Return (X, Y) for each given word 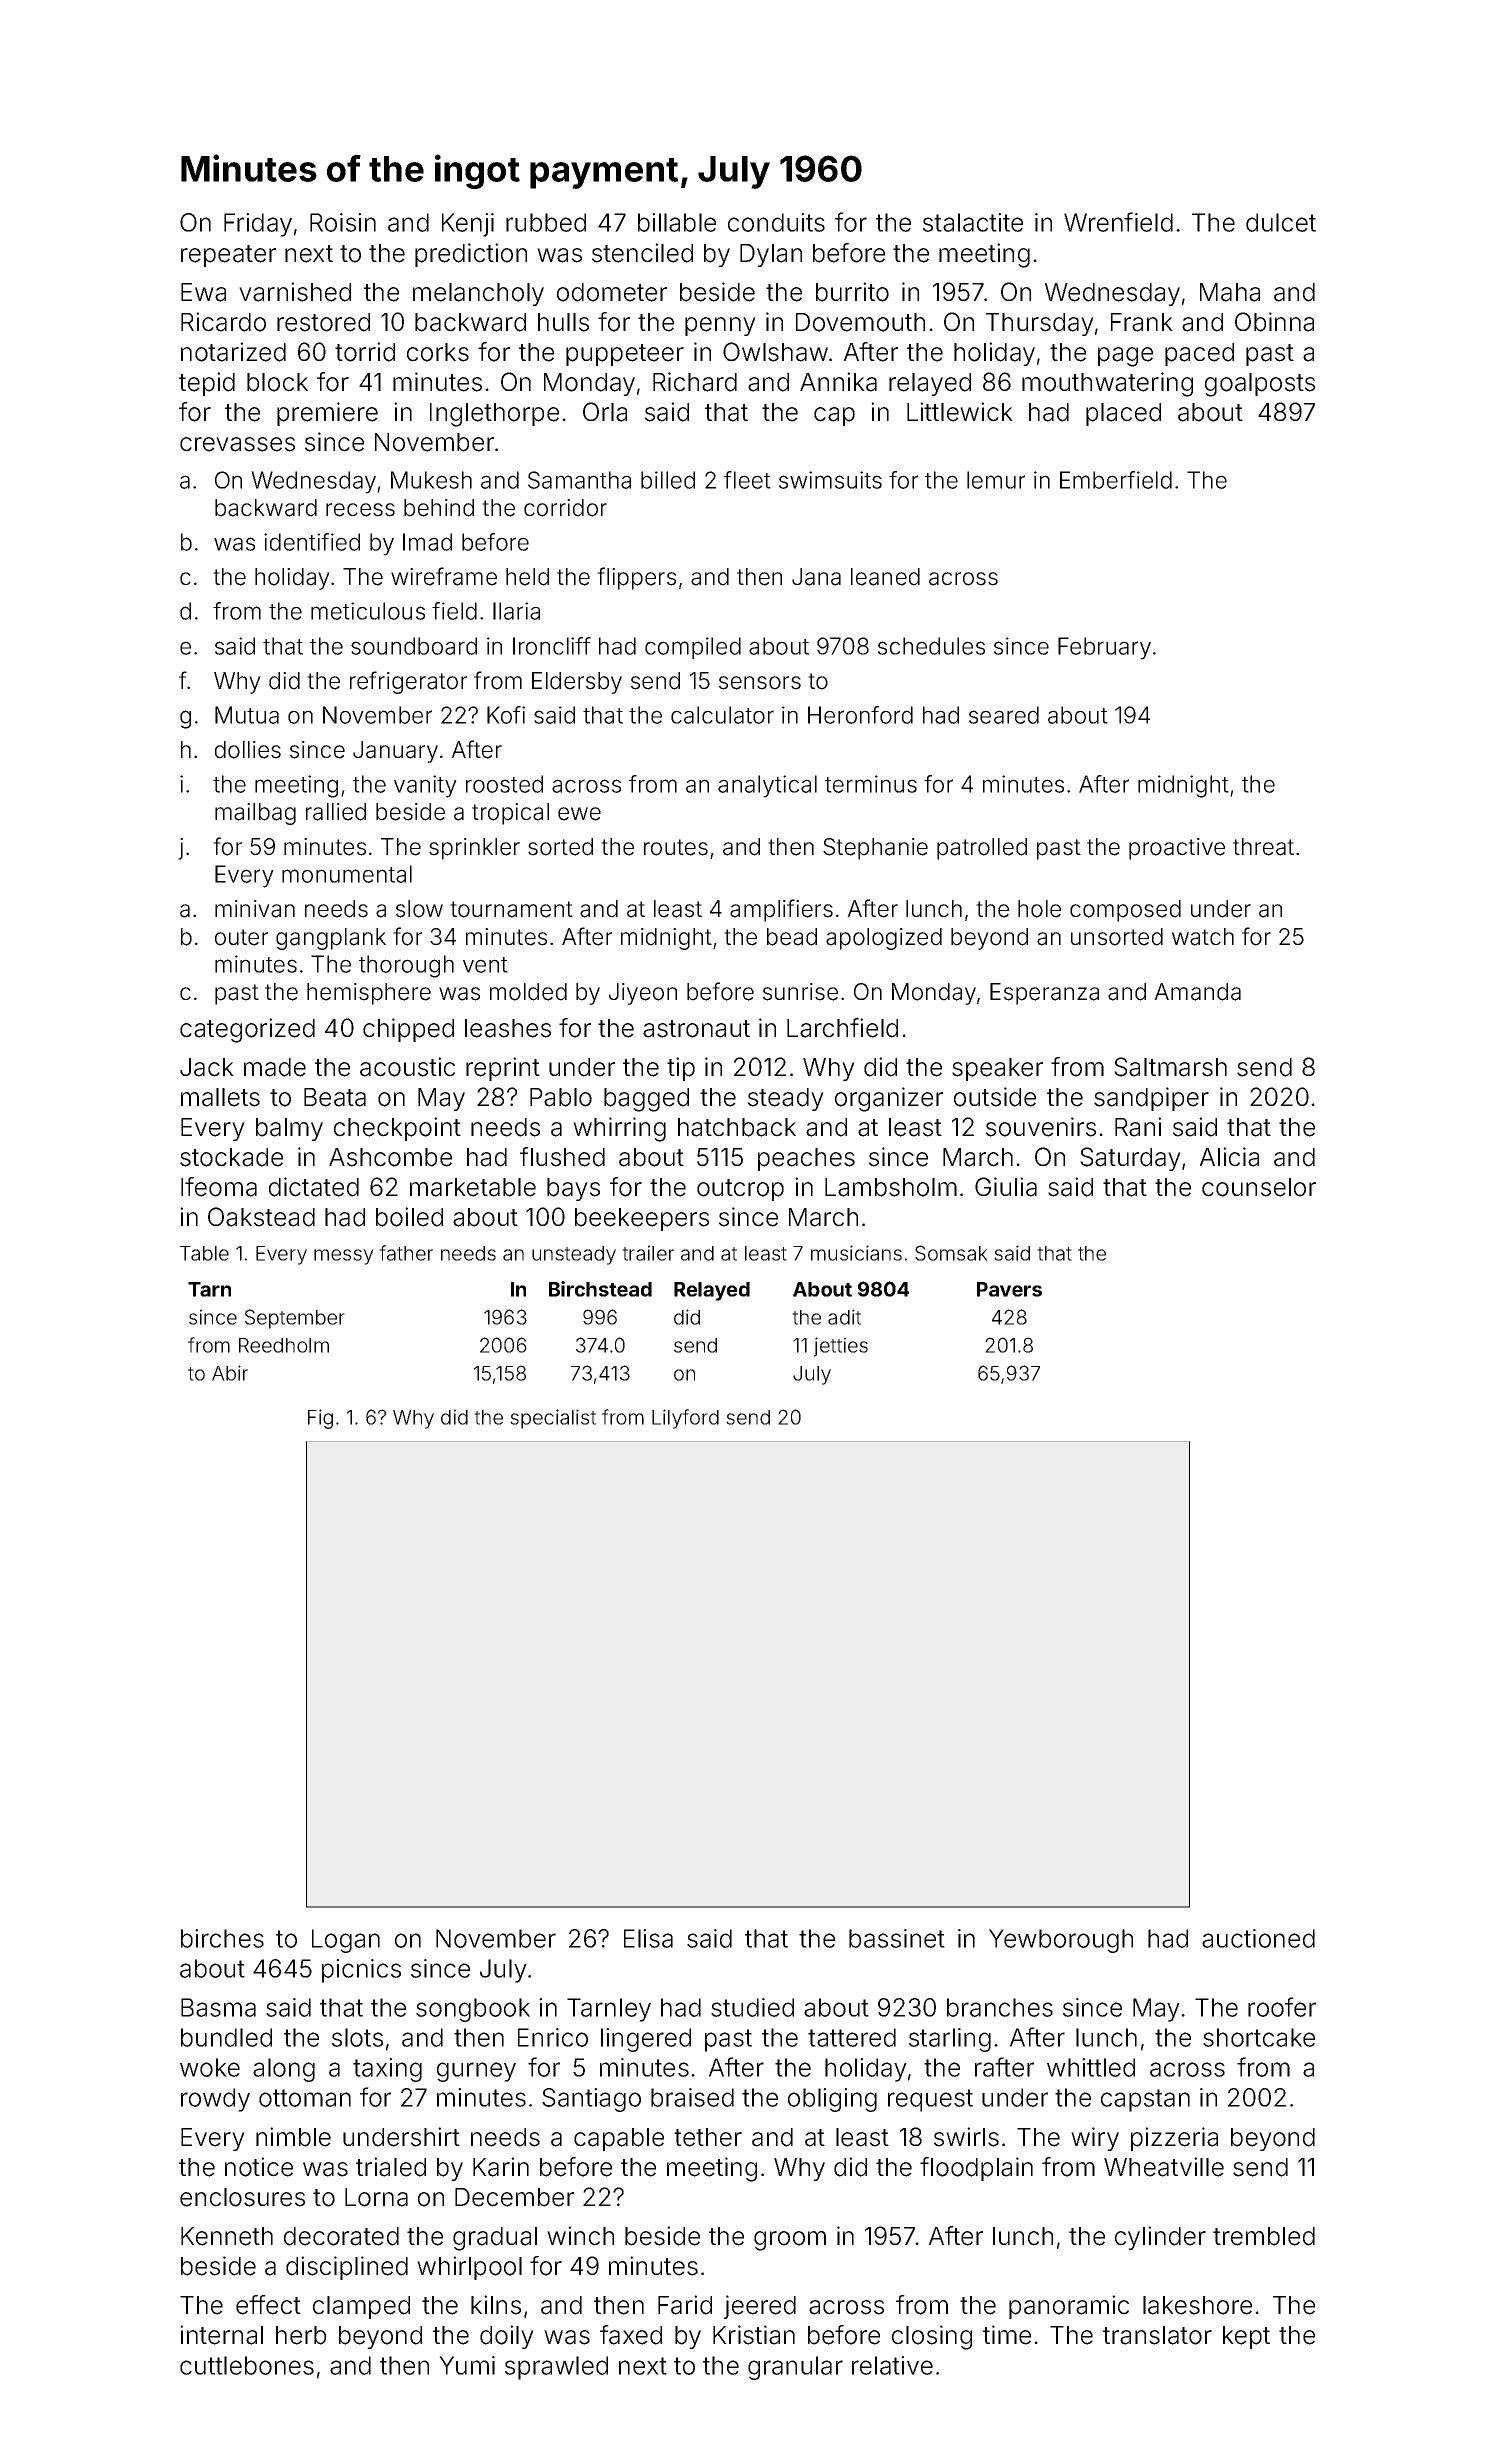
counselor (1259, 1187)
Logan (346, 1941)
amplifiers (781, 910)
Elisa (648, 1938)
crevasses (237, 444)
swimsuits (830, 480)
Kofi (506, 715)
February (1104, 648)
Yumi (467, 2365)
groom (790, 2241)
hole (1039, 909)
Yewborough (1061, 1941)
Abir (230, 1373)
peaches (806, 1159)
